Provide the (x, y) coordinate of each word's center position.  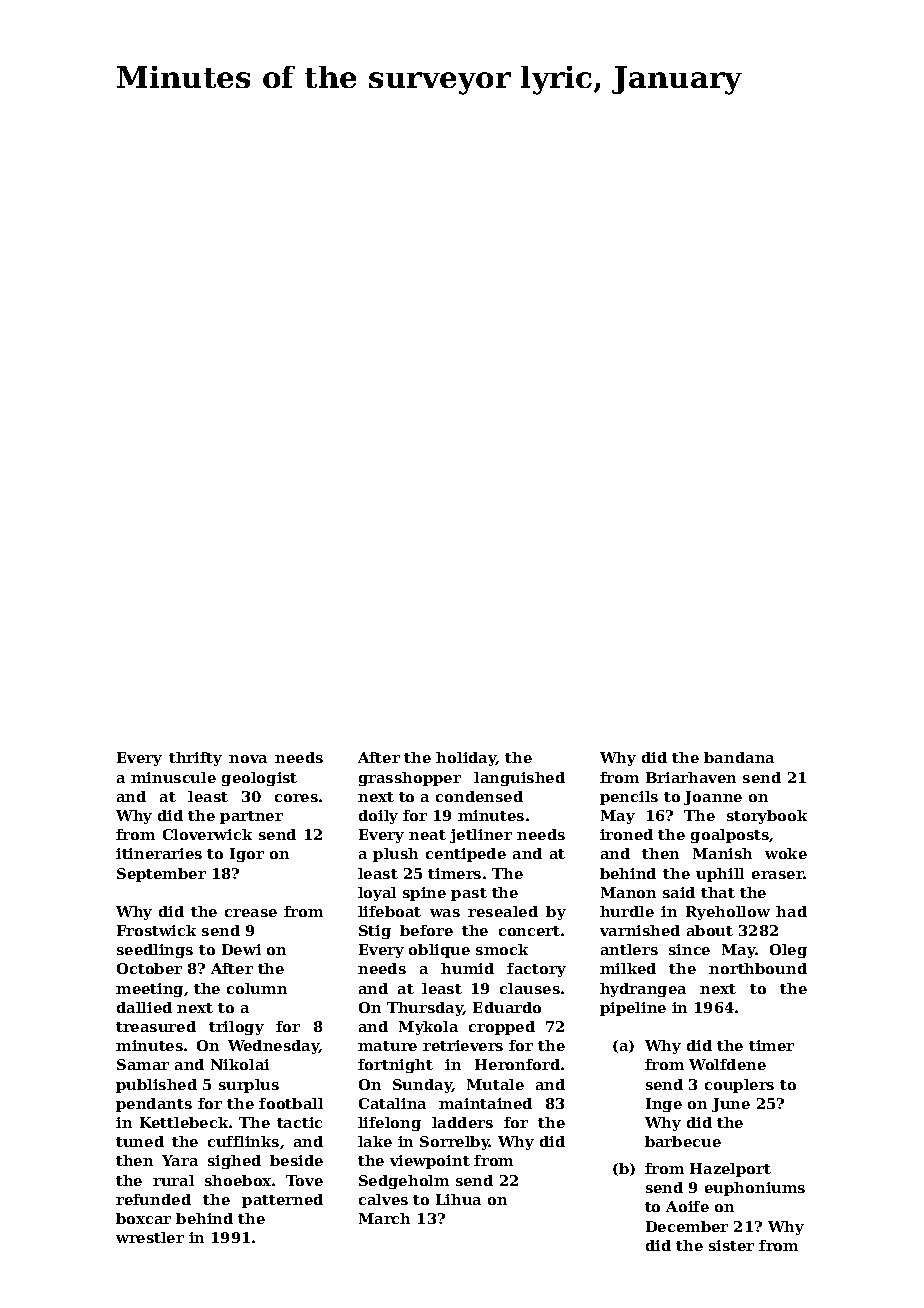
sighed (234, 1162)
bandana (739, 757)
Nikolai (240, 1064)
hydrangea (643, 990)
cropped (502, 1028)
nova (248, 759)
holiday (466, 759)
